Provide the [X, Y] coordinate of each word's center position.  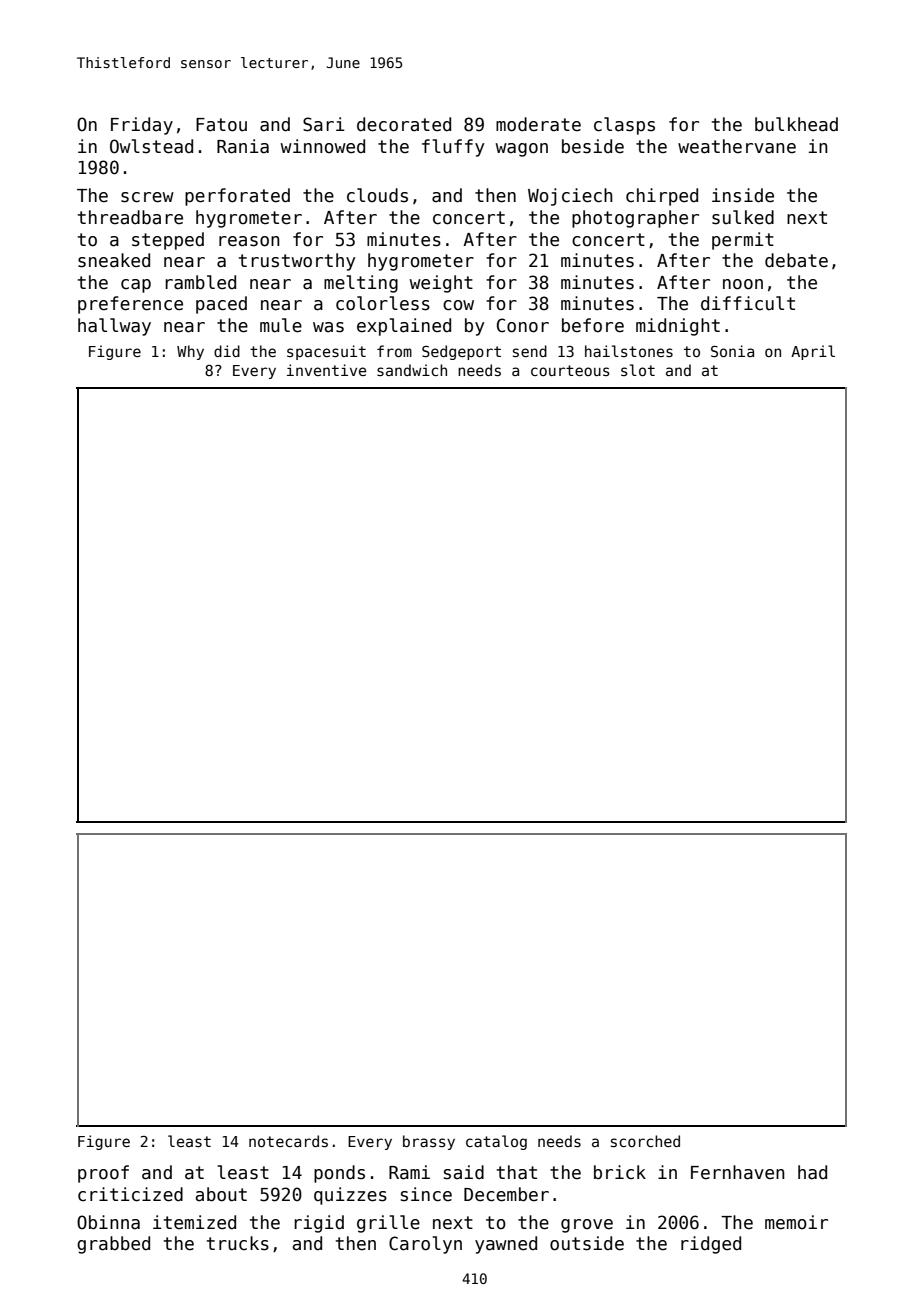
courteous [570, 370]
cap [136, 286]
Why [190, 352]
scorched [645, 1141]
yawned [506, 1245]
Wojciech [570, 197]
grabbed [113, 1245]
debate [796, 260]
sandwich [412, 370]
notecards [288, 1141]
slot [638, 370]
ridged [711, 1245]
